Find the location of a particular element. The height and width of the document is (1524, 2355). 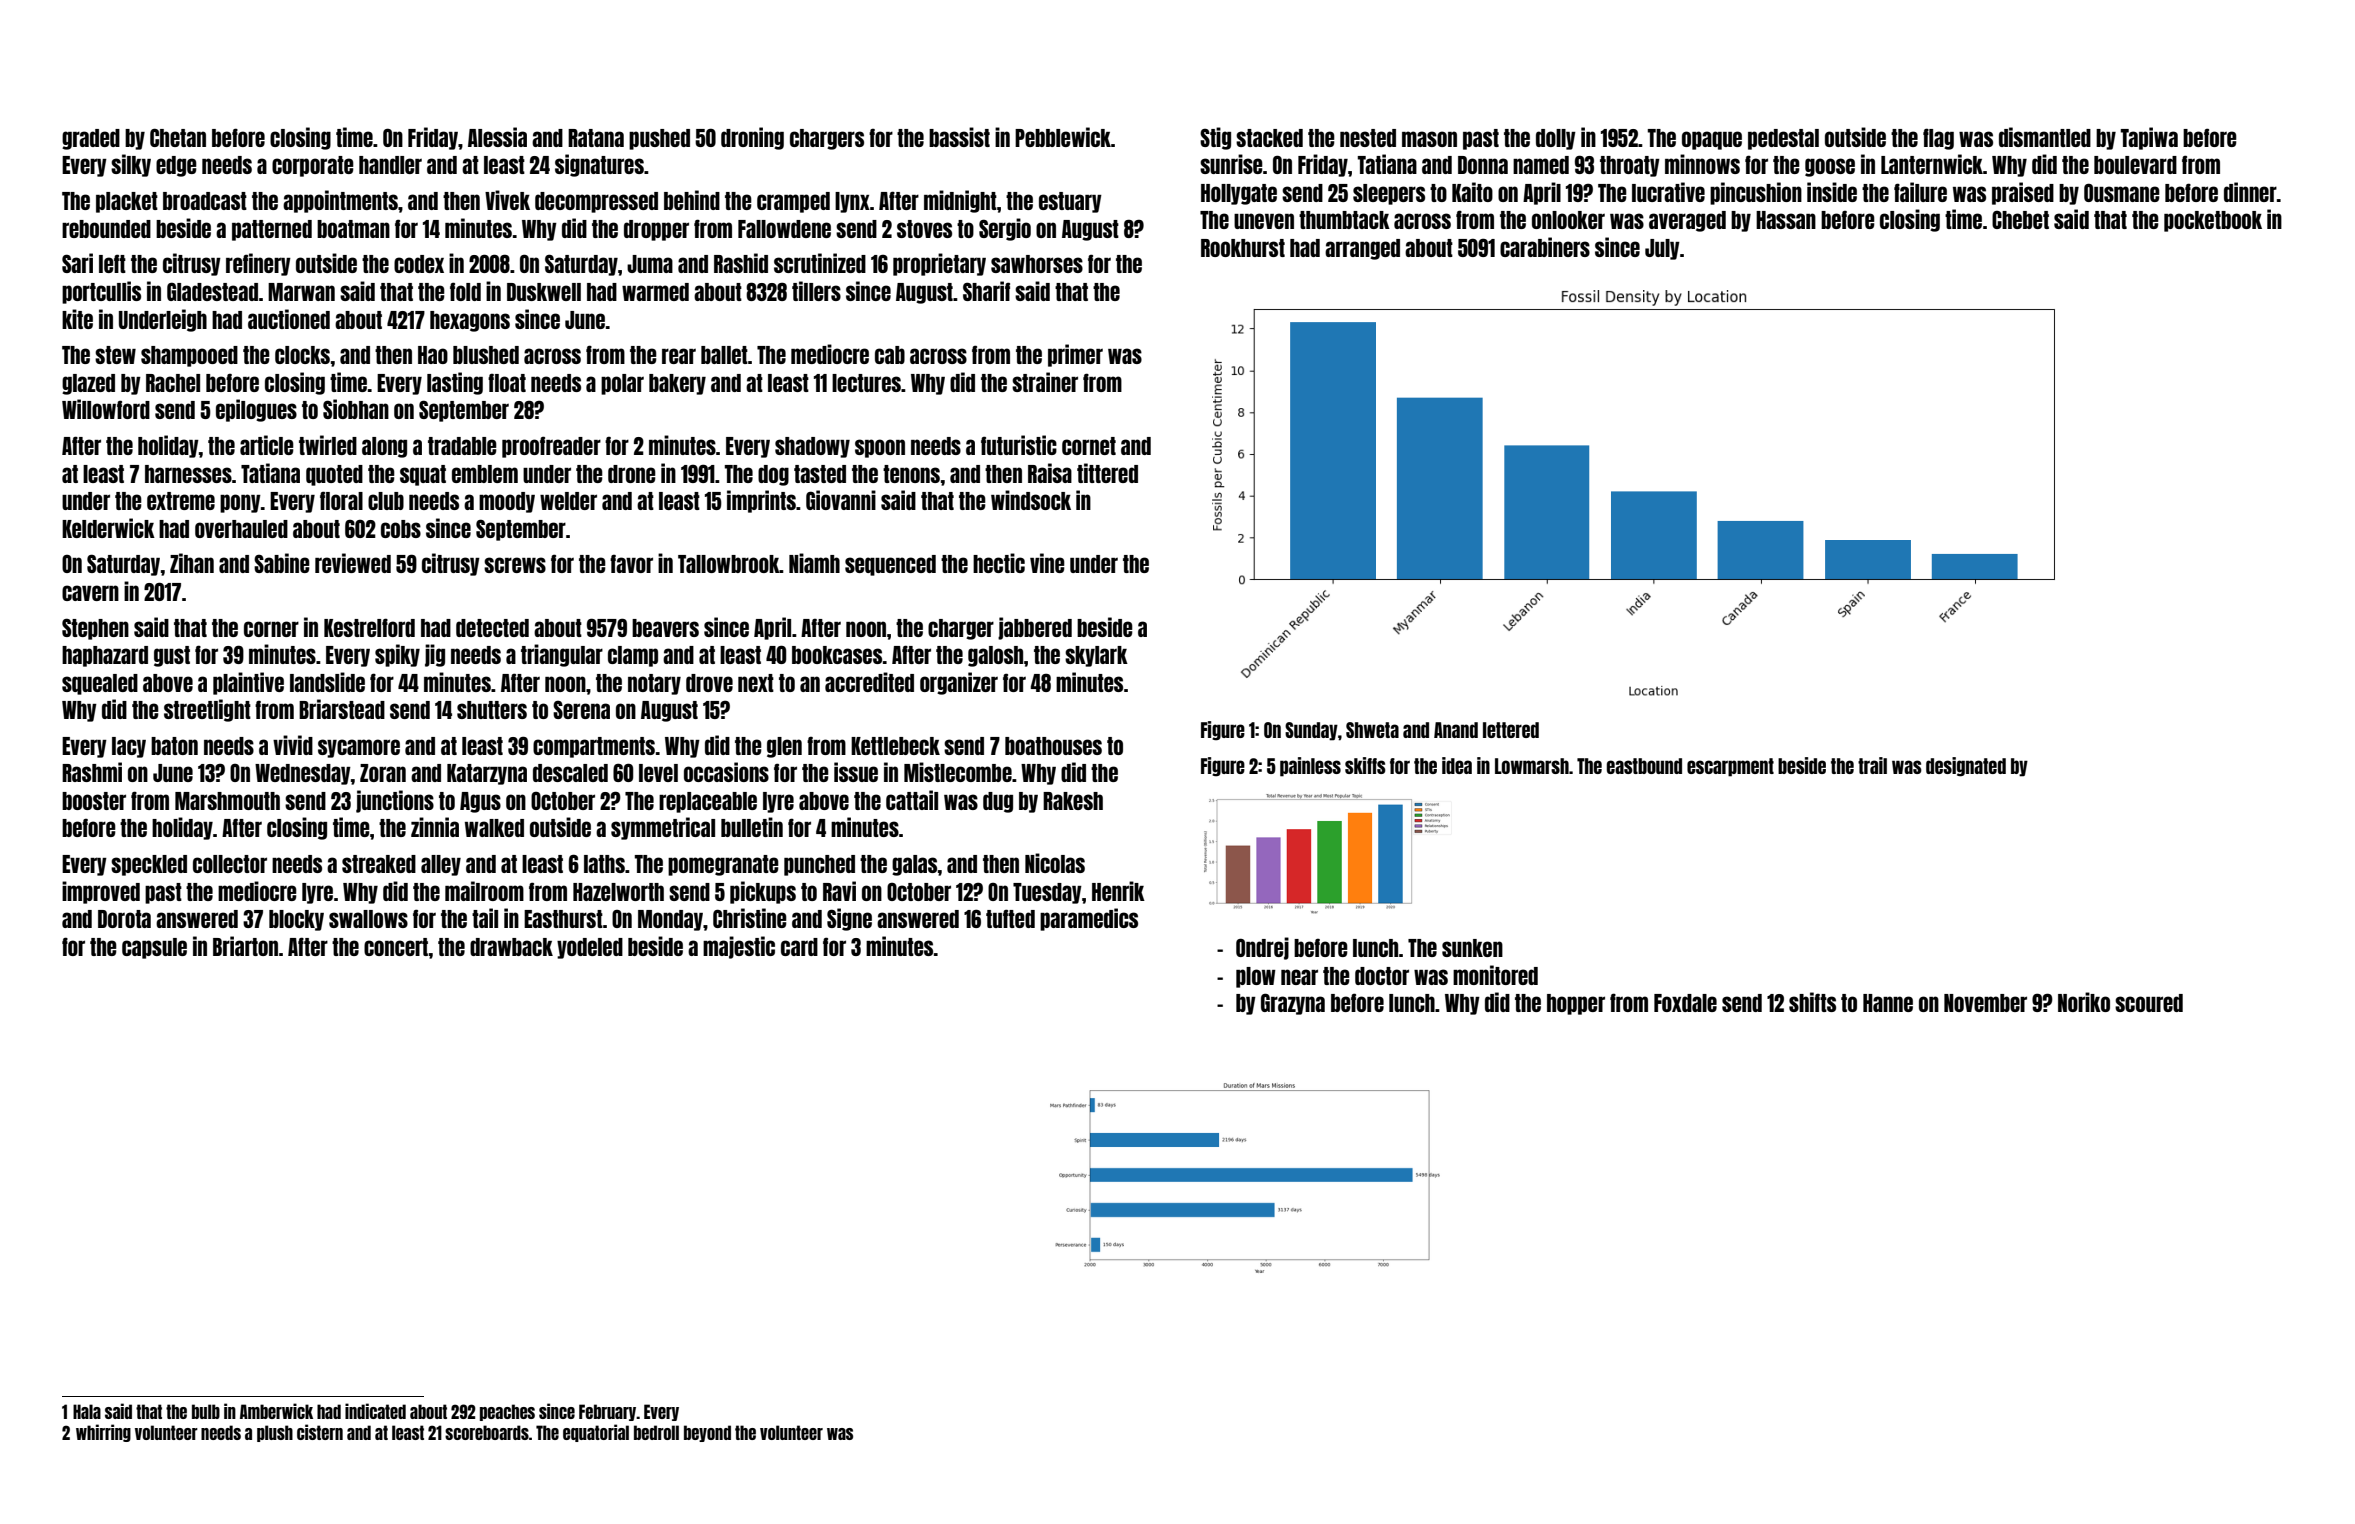

flag is located at coordinates (1938, 139).
